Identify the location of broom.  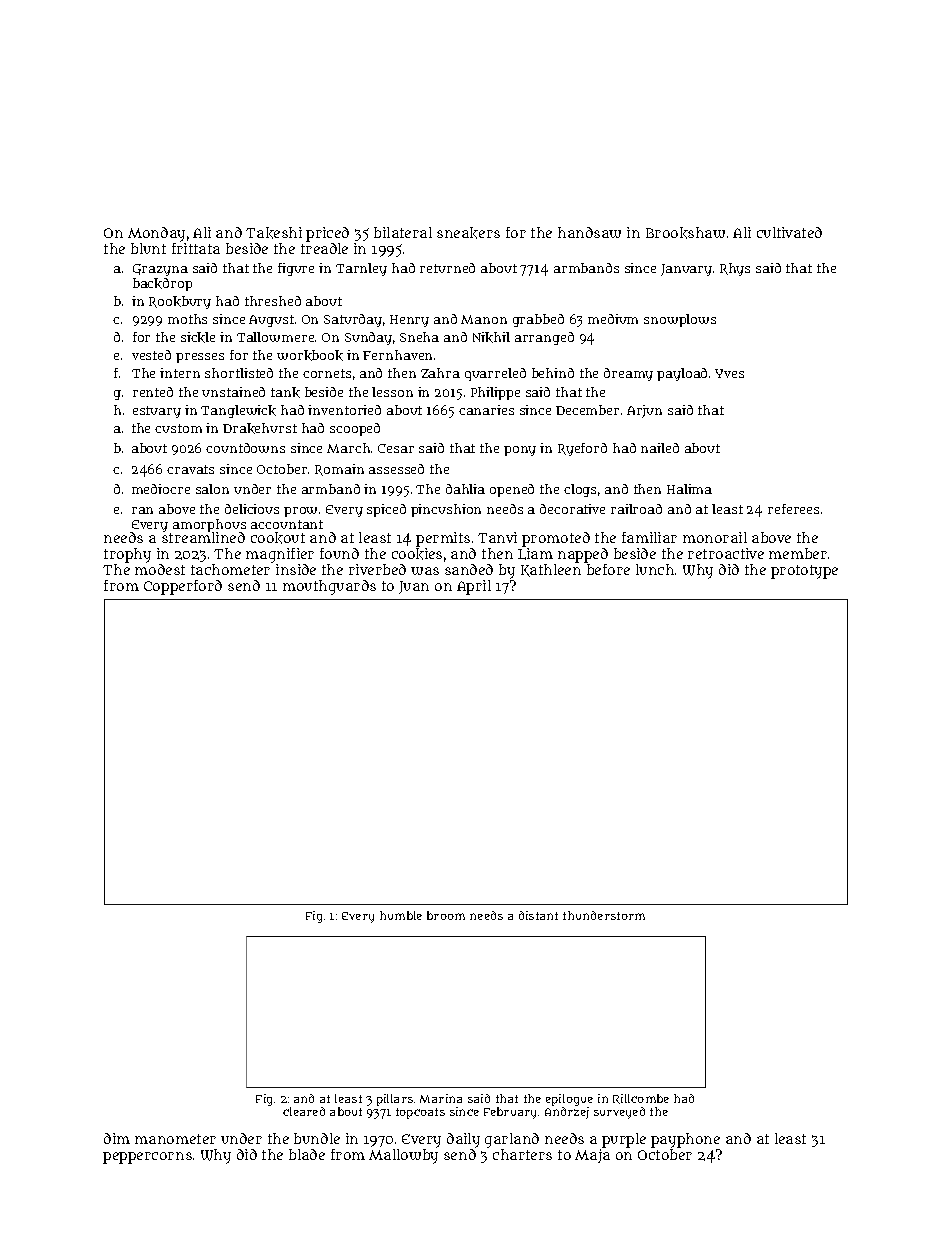
(446, 915).
